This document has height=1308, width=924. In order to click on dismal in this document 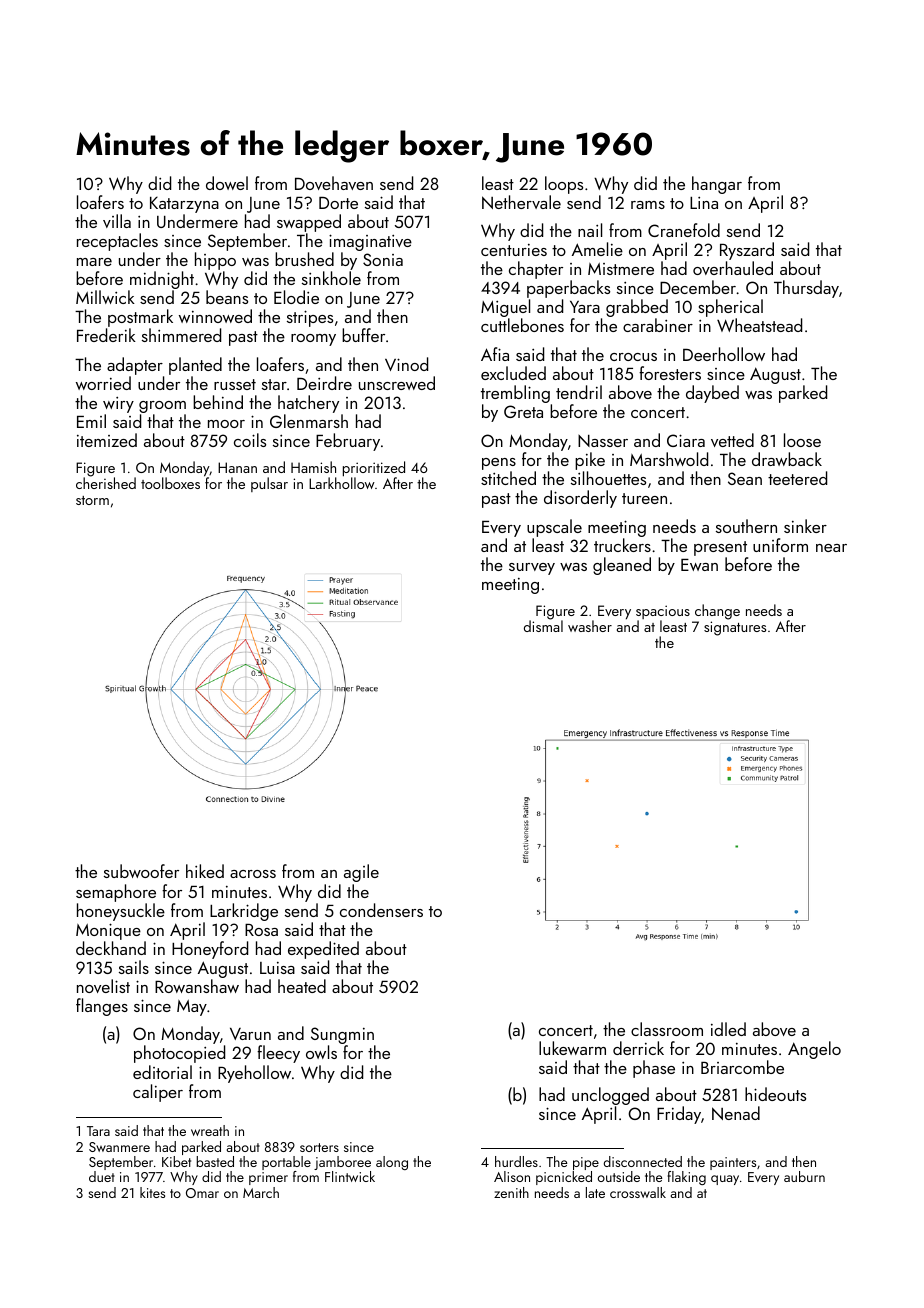, I will do `click(543, 626)`.
